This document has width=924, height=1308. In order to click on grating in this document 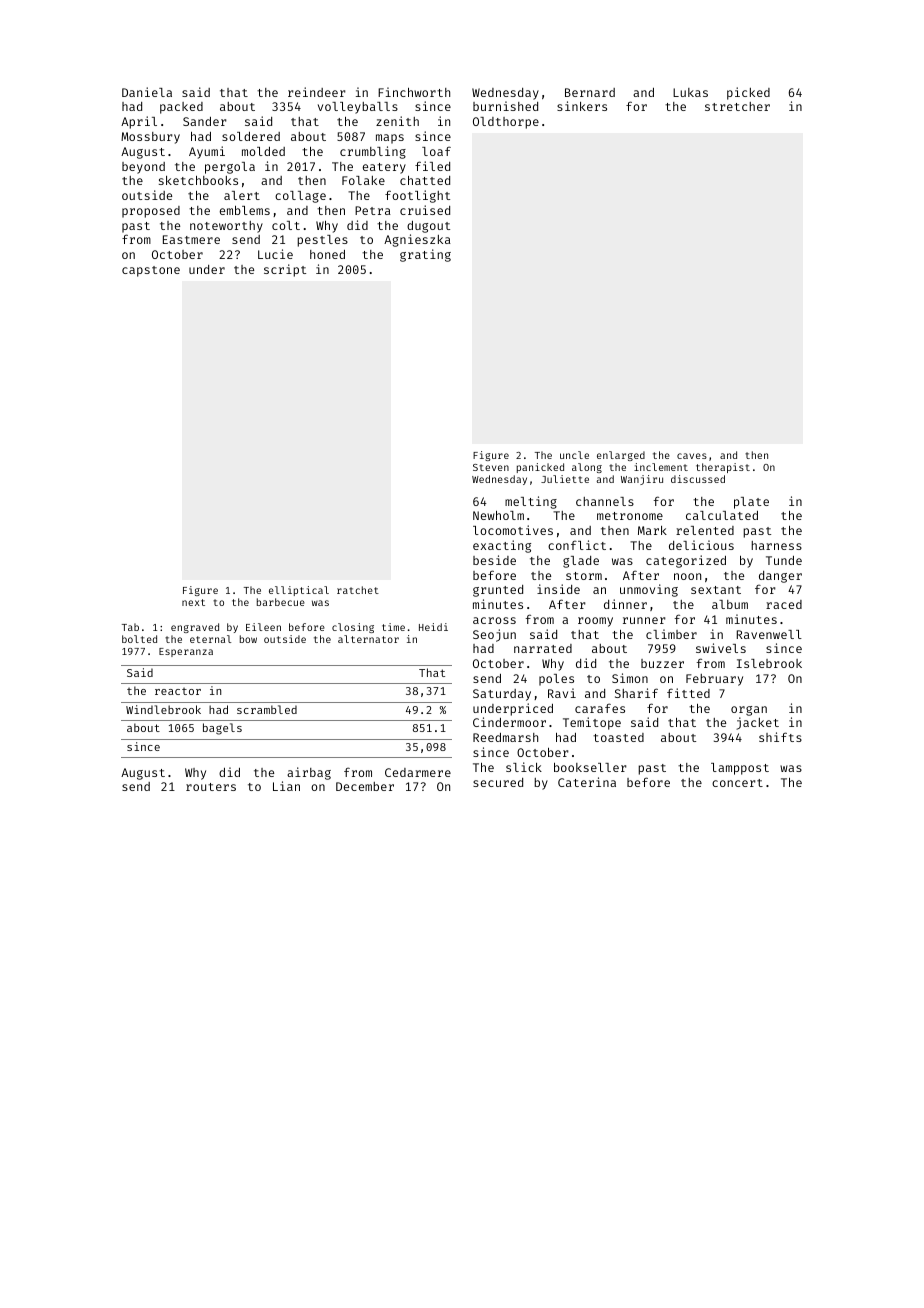, I will do `click(425, 255)`.
